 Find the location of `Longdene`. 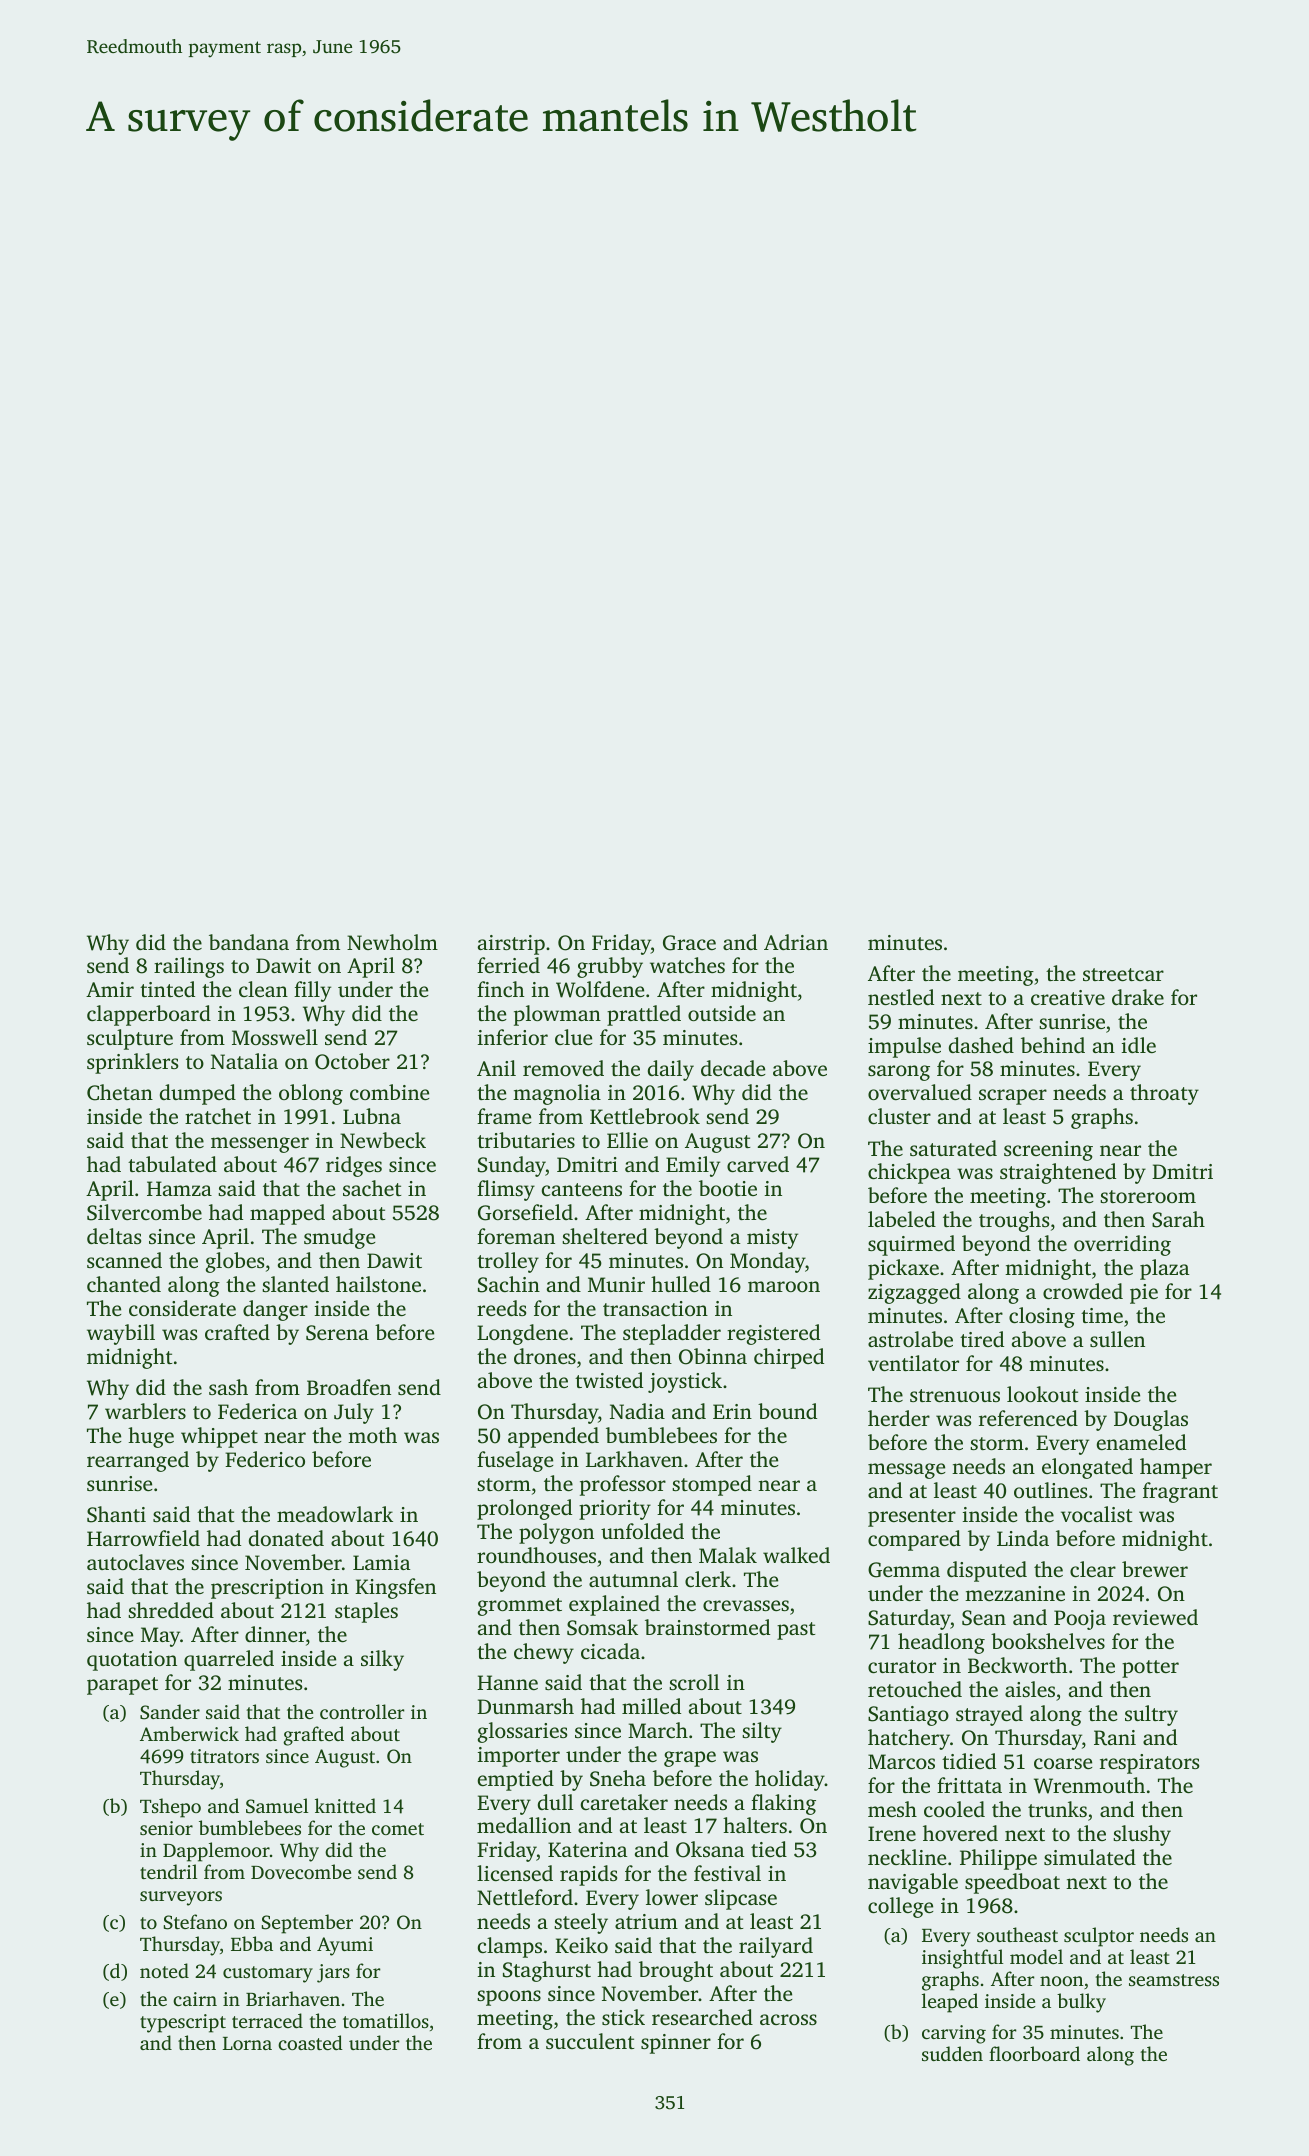

Longdene is located at coordinates (522, 1334).
